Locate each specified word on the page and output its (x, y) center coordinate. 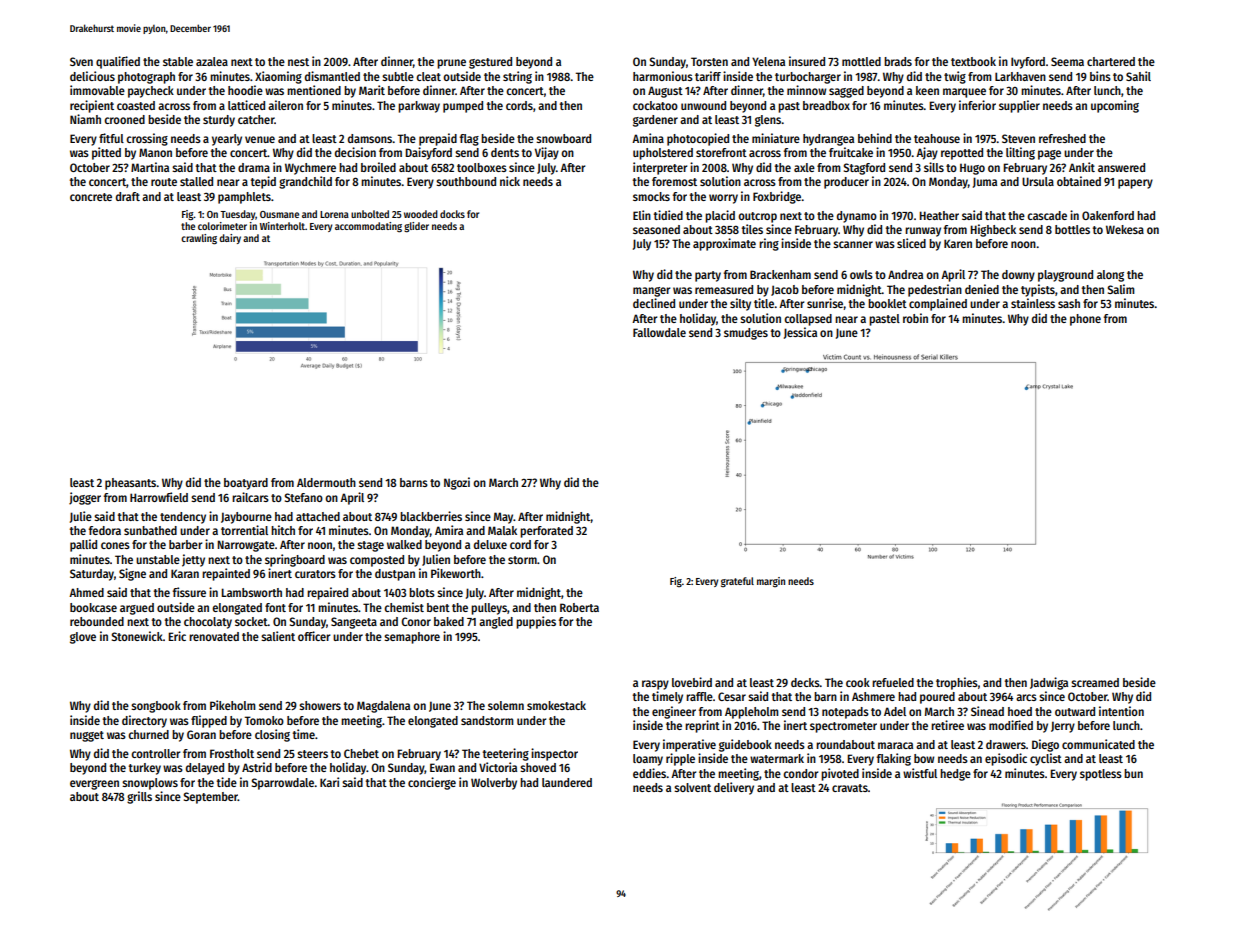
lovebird (692, 682)
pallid (83, 545)
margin (771, 582)
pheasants (131, 484)
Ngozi (457, 483)
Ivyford (1028, 63)
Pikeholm (233, 705)
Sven (81, 61)
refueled (893, 682)
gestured (490, 63)
